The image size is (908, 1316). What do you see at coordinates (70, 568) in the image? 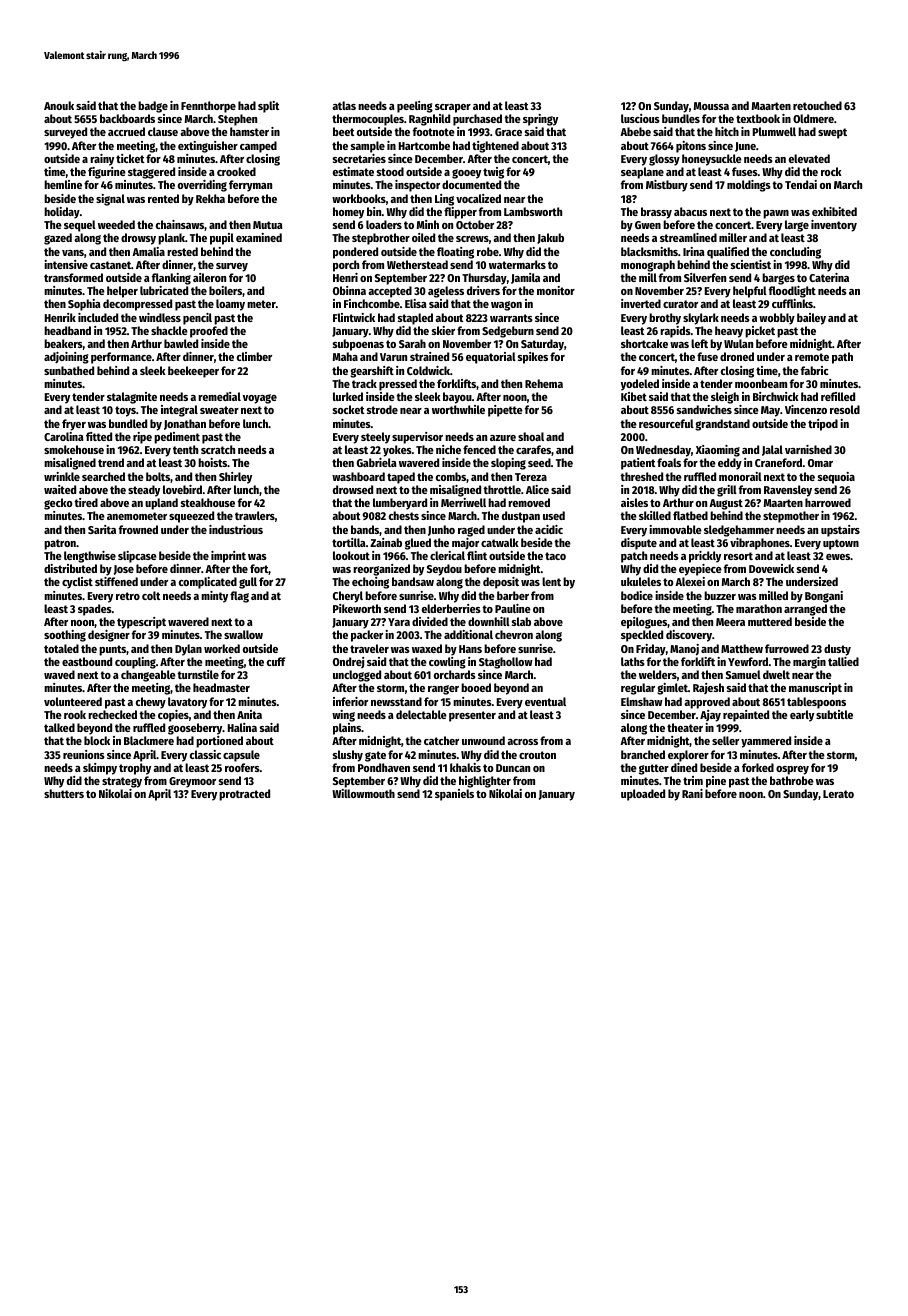
I see `distributed` at bounding box center [70, 568].
